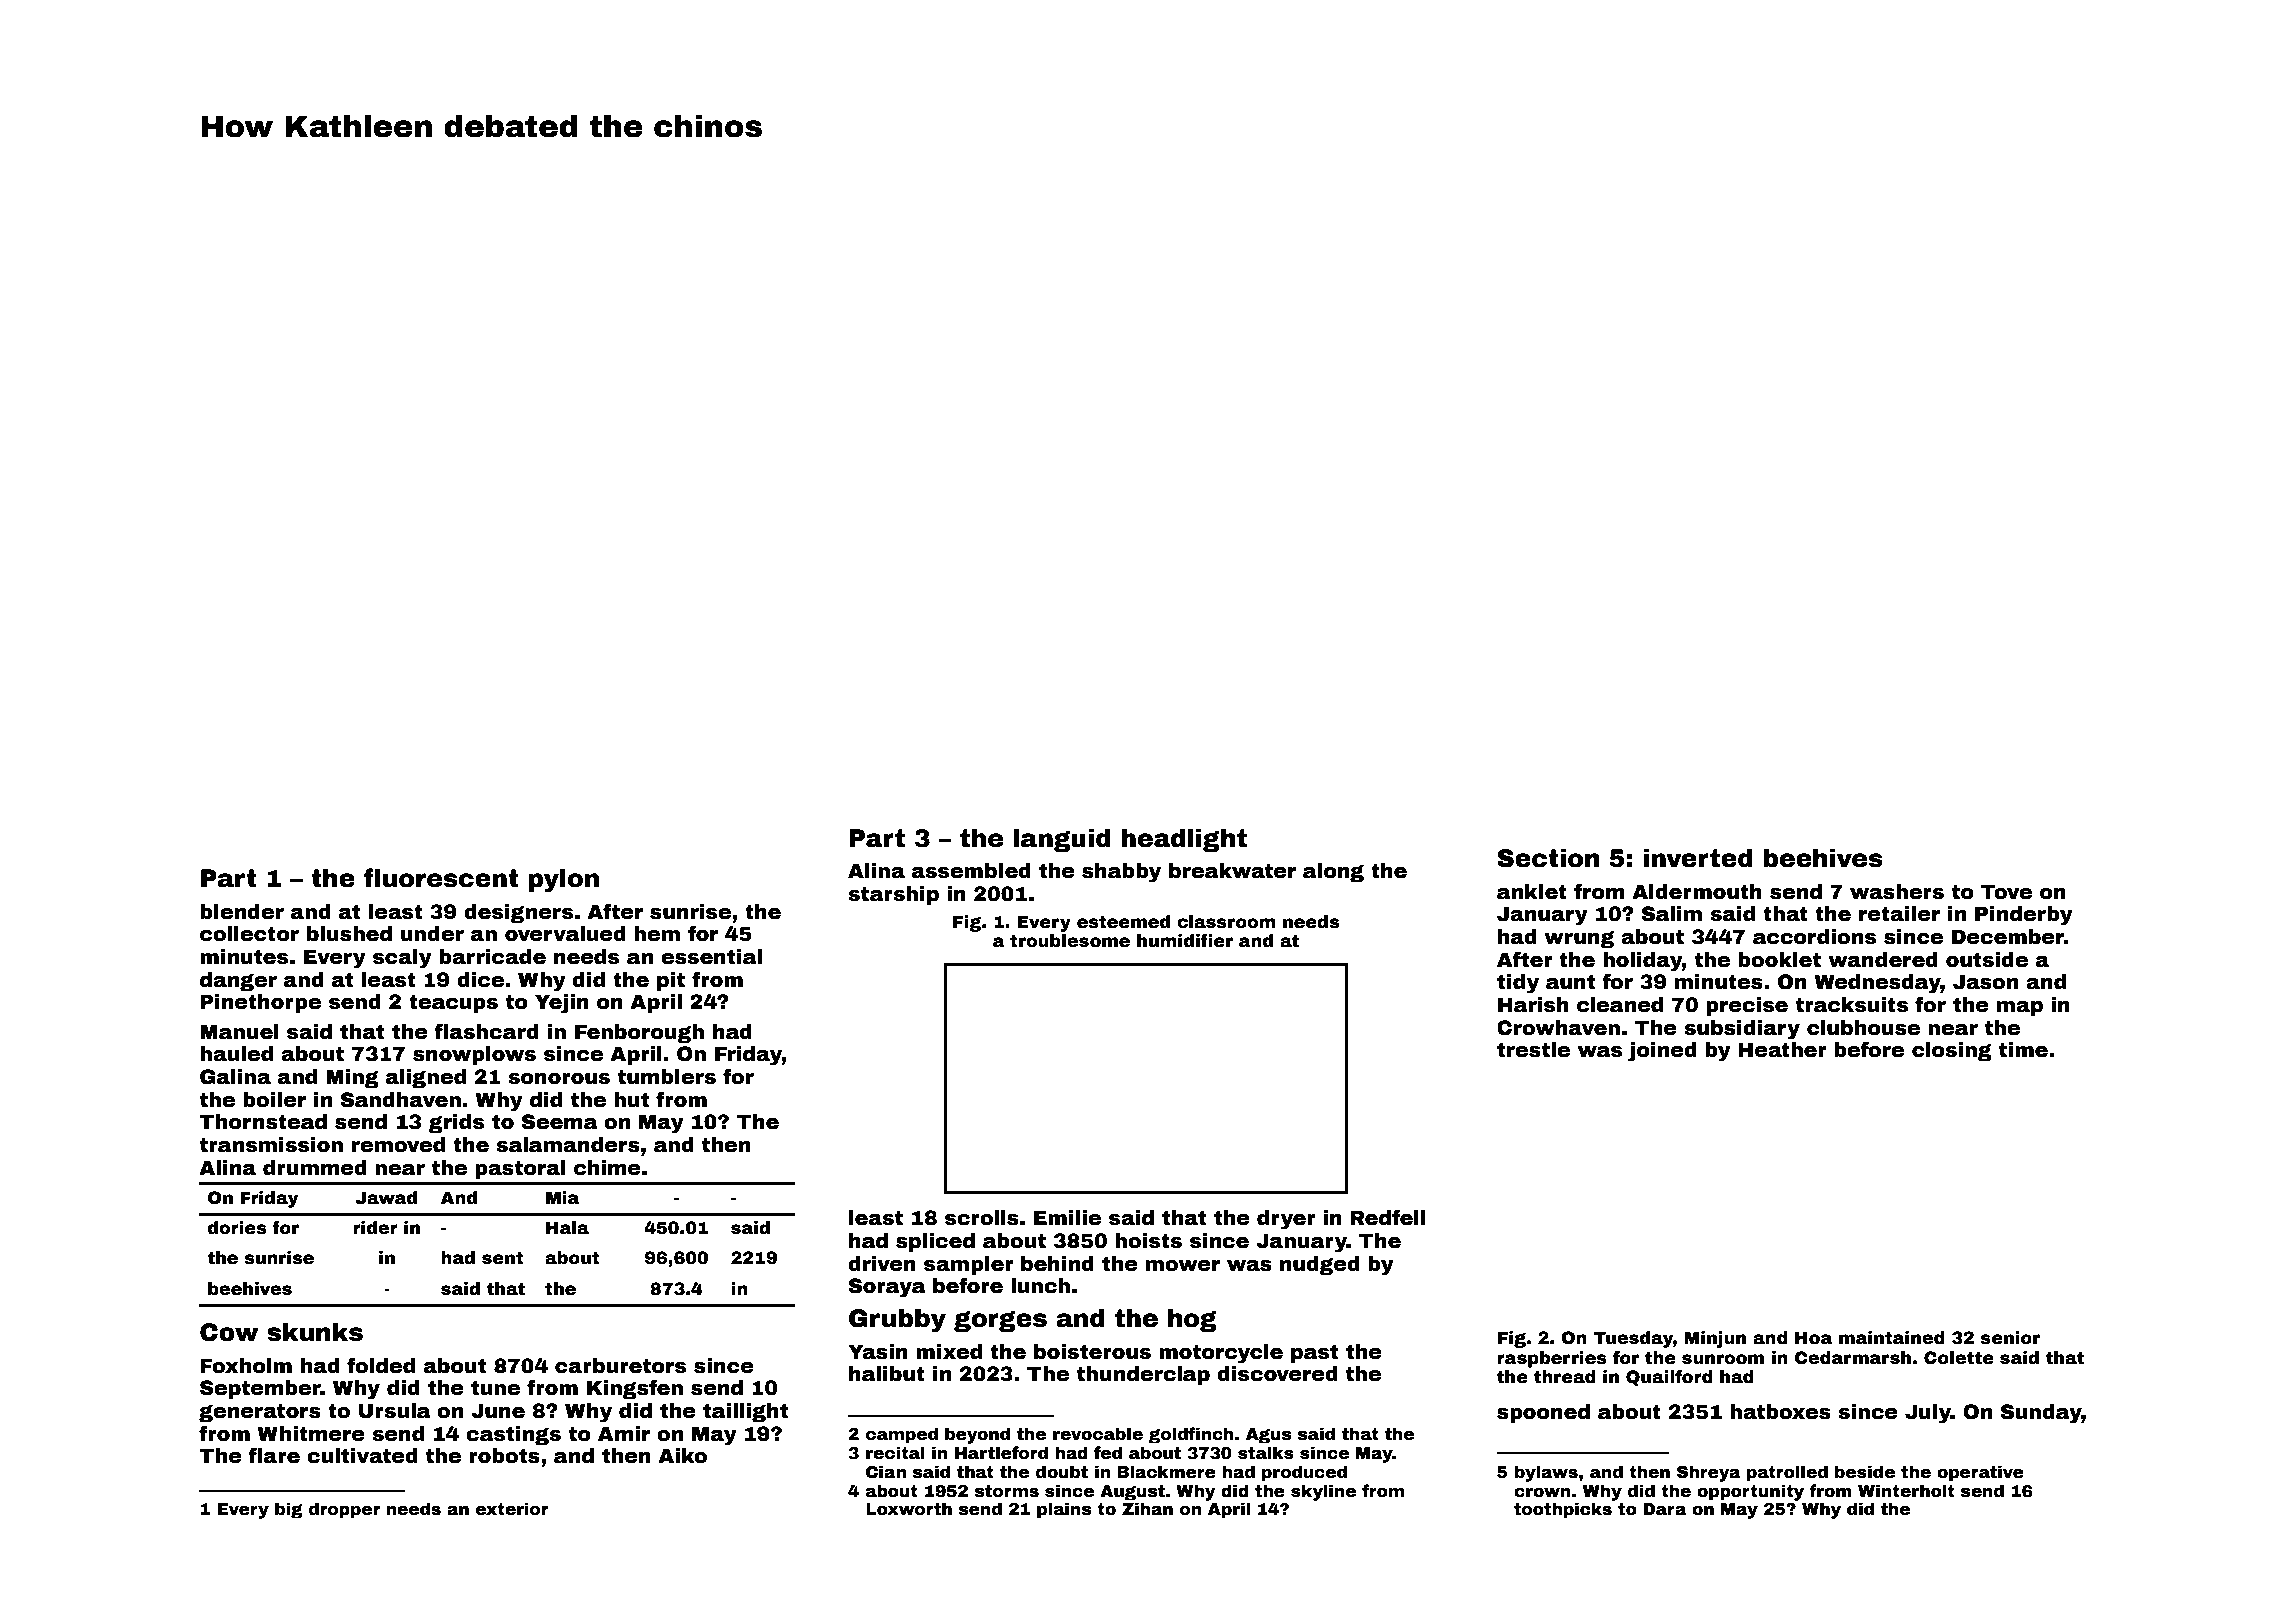 Image resolution: width=2292 pixels, height=1620 pixels. I want to click on spooned, so click(1543, 1413).
